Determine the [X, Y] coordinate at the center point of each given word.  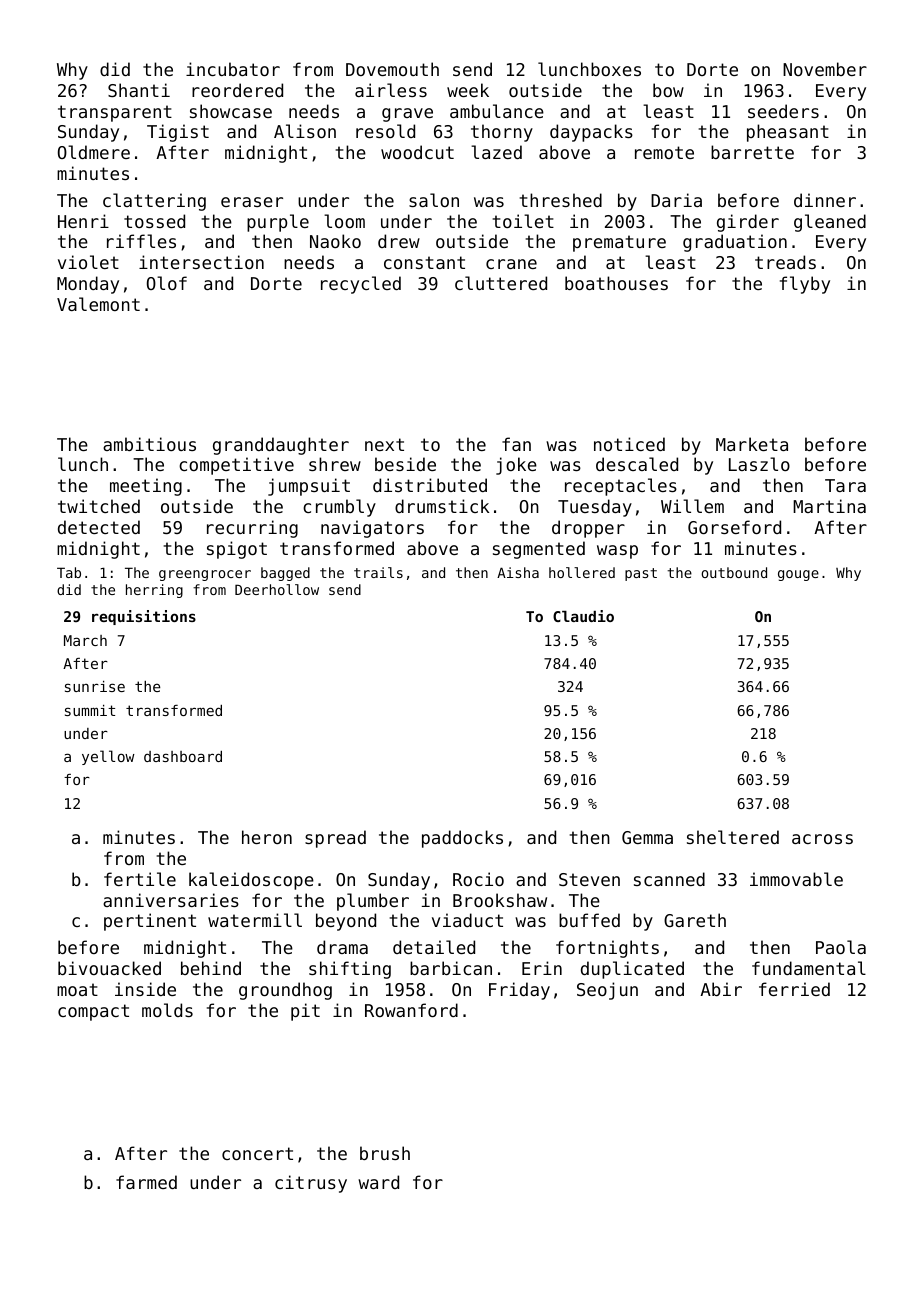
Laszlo [759, 464]
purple [278, 223]
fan [516, 444]
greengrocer [205, 575]
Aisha [518, 572]
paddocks [462, 839]
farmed [146, 1182]
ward [378, 1182]
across [822, 839]
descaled [637, 464]
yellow [108, 757]
